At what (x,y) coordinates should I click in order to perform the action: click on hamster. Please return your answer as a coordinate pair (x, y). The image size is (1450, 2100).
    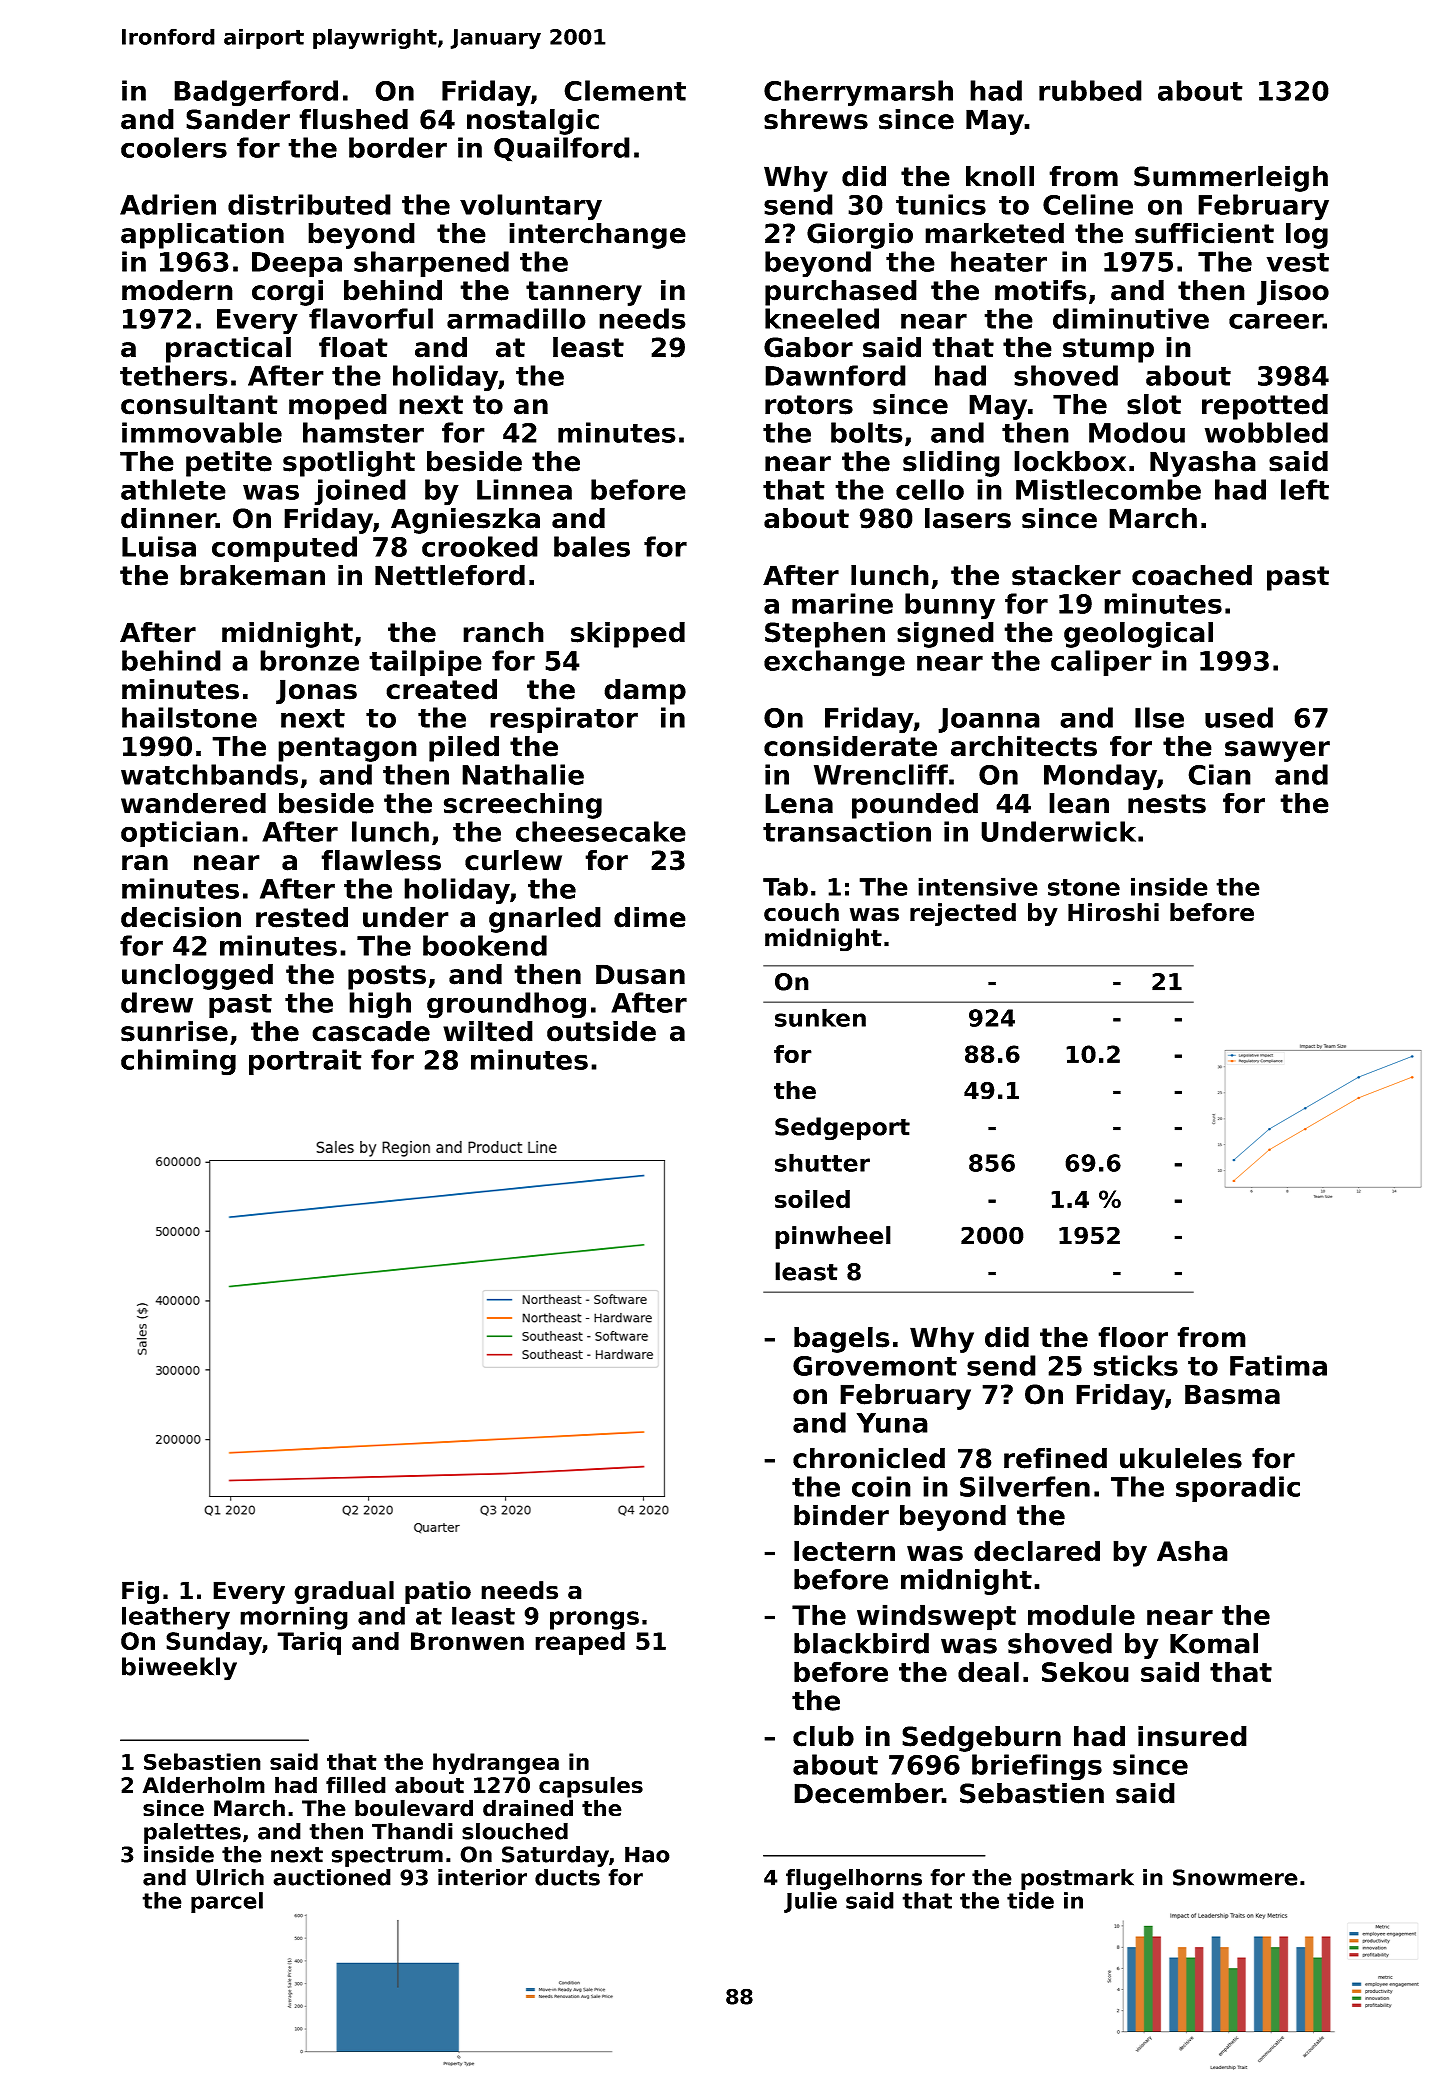
    Looking at the image, I should click on (363, 432).
